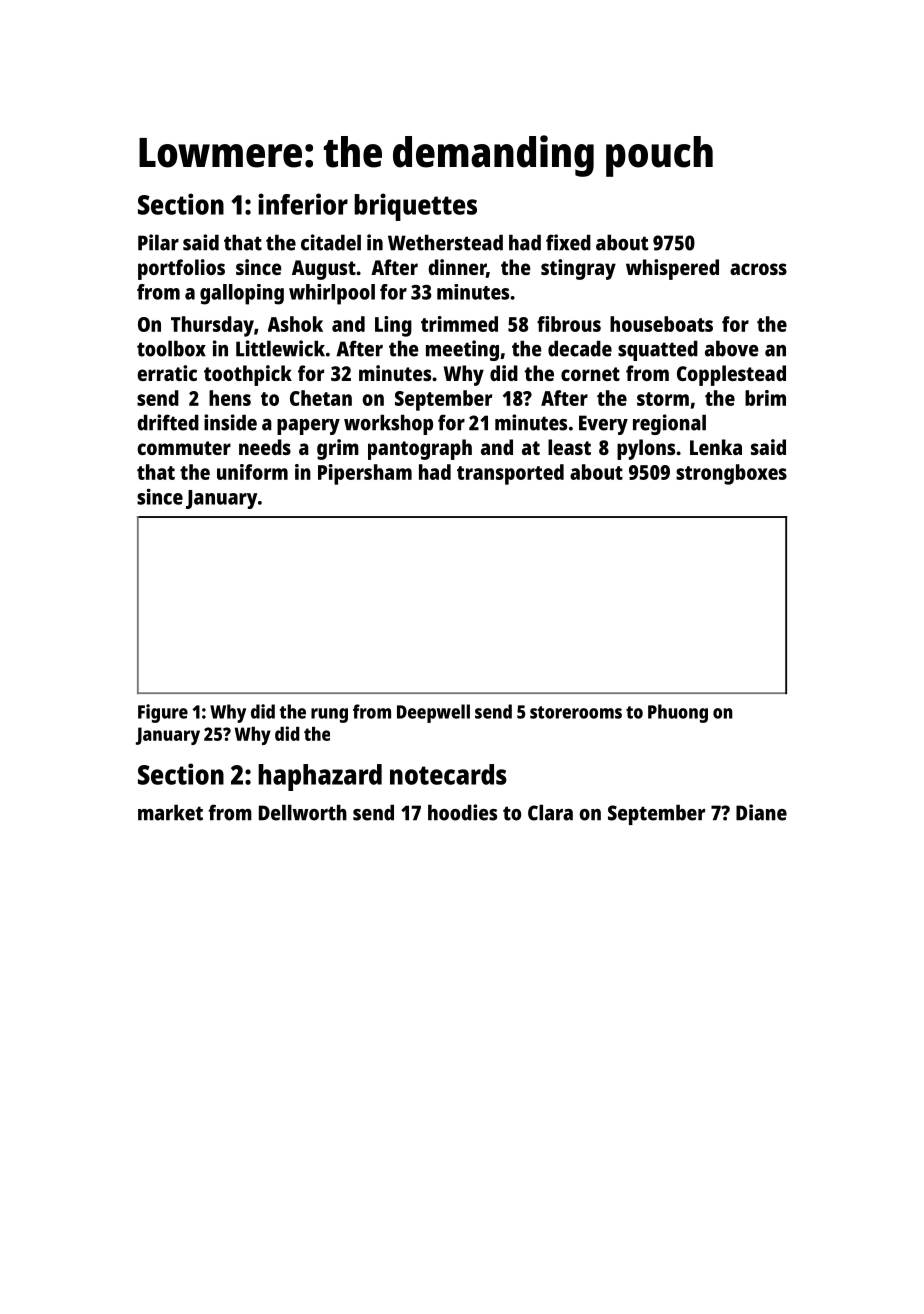  I want to click on Deepwell, so click(433, 713).
